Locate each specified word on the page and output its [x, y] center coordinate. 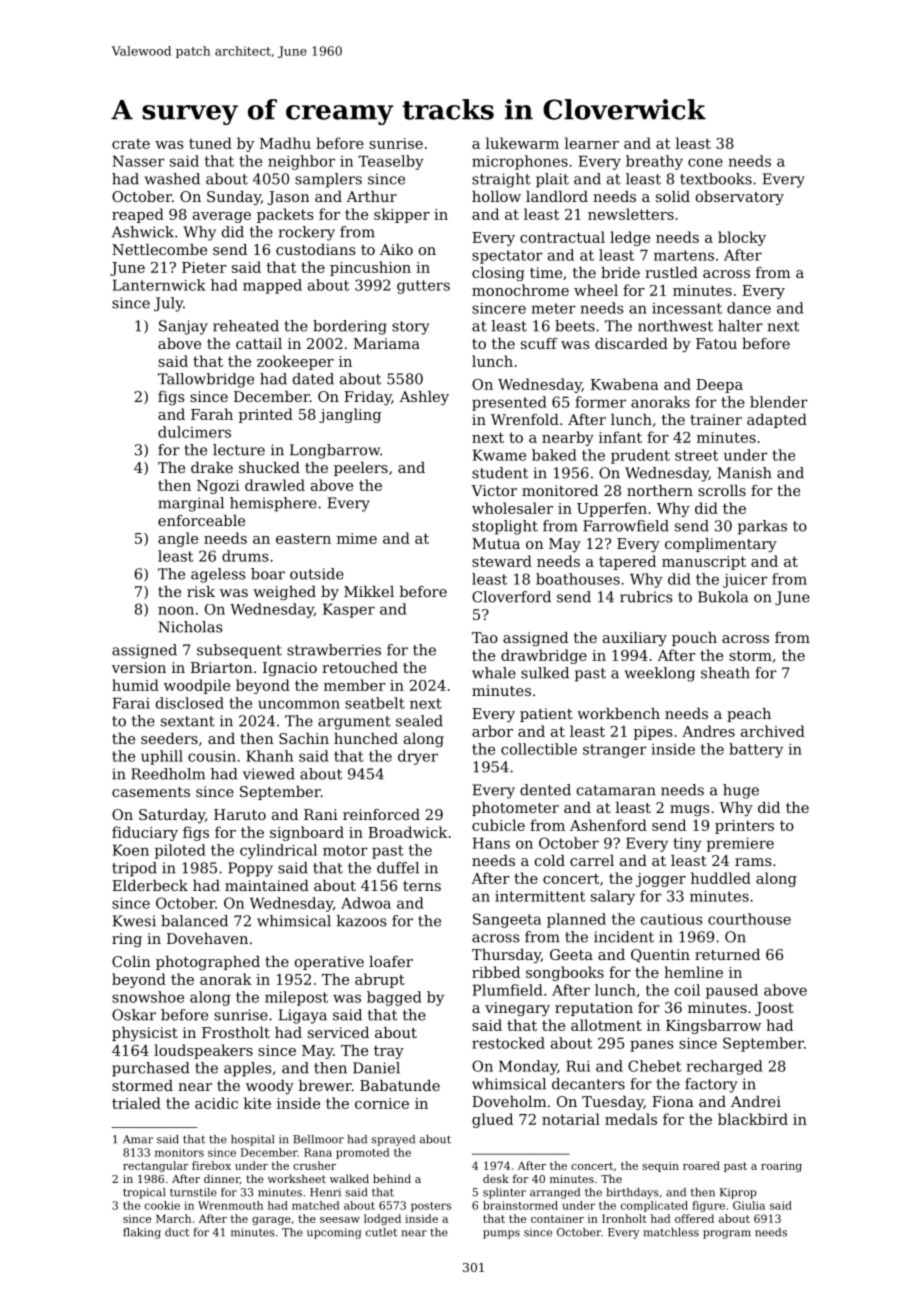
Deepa [719, 386]
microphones [520, 162]
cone [705, 162]
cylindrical [278, 851]
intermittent [540, 896]
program [727, 1234]
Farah [212, 414]
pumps [501, 1234]
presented [509, 403]
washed [172, 179]
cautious [672, 919]
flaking [142, 1233]
